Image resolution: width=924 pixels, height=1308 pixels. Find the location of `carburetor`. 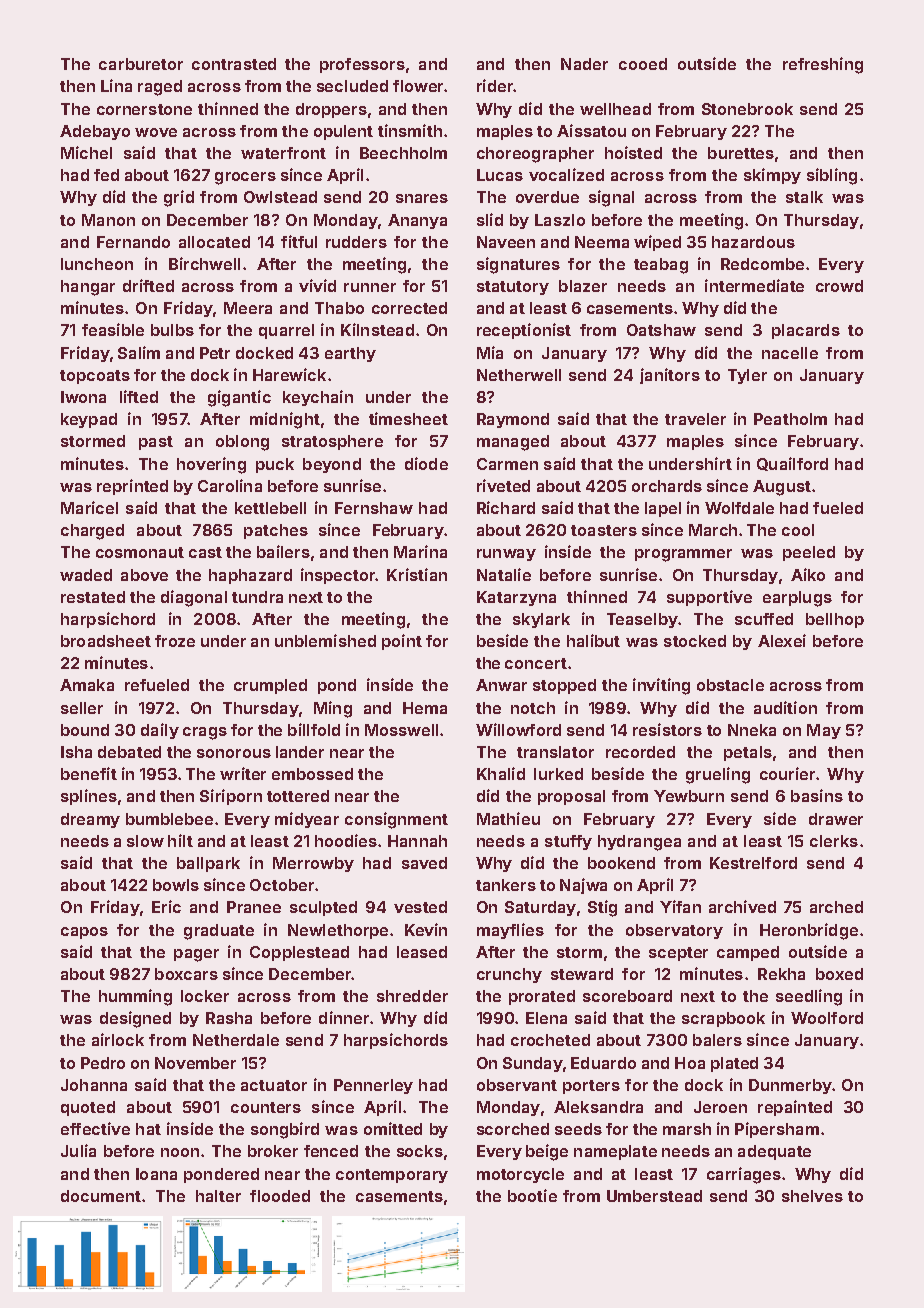

carburetor is located at coordinates (141, 64).
